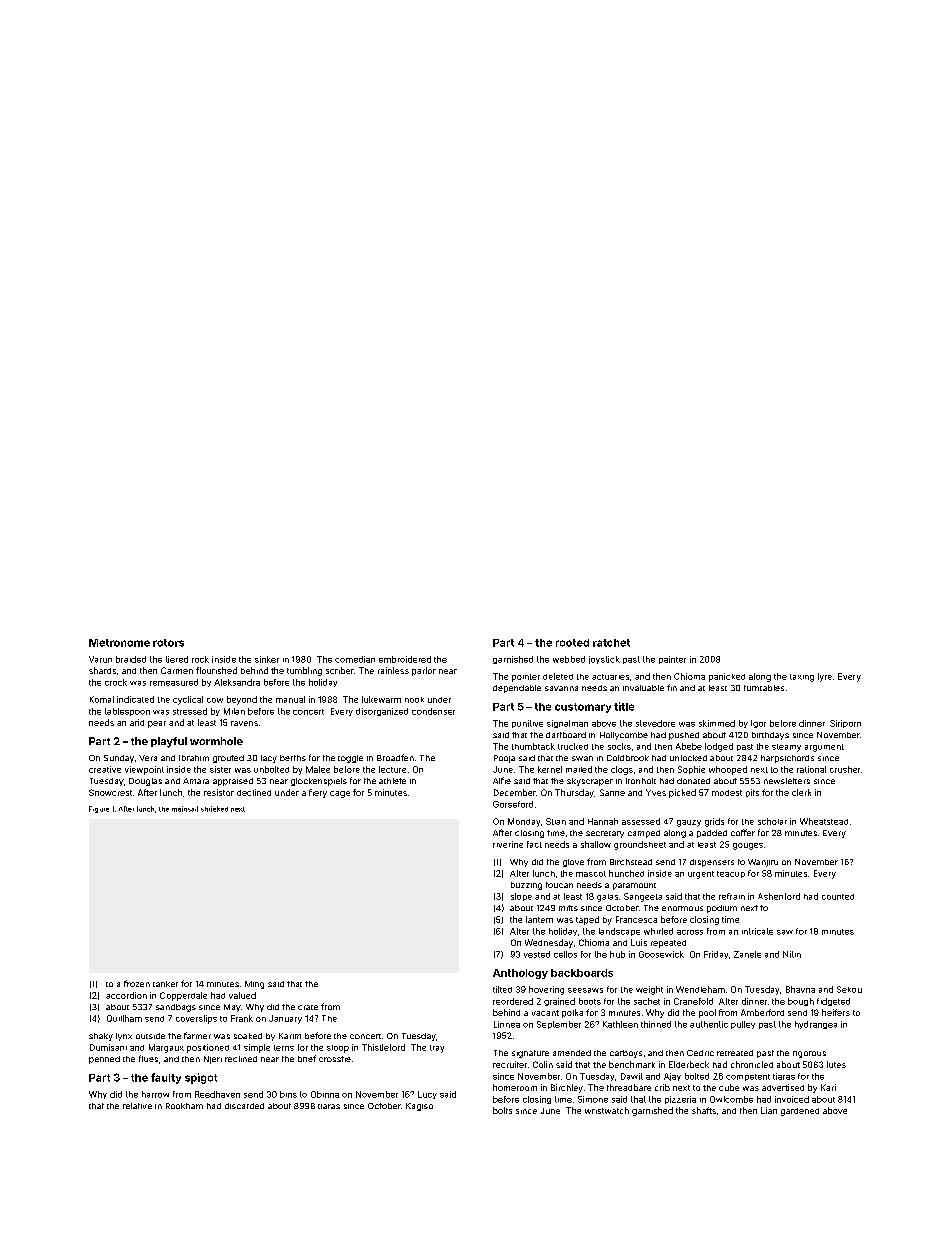 Image resolution: width=952 pixels, height=1233 pixels. Describe the element at coordinates (165, 984) in the screenshot. I see `tanker` at that location.
